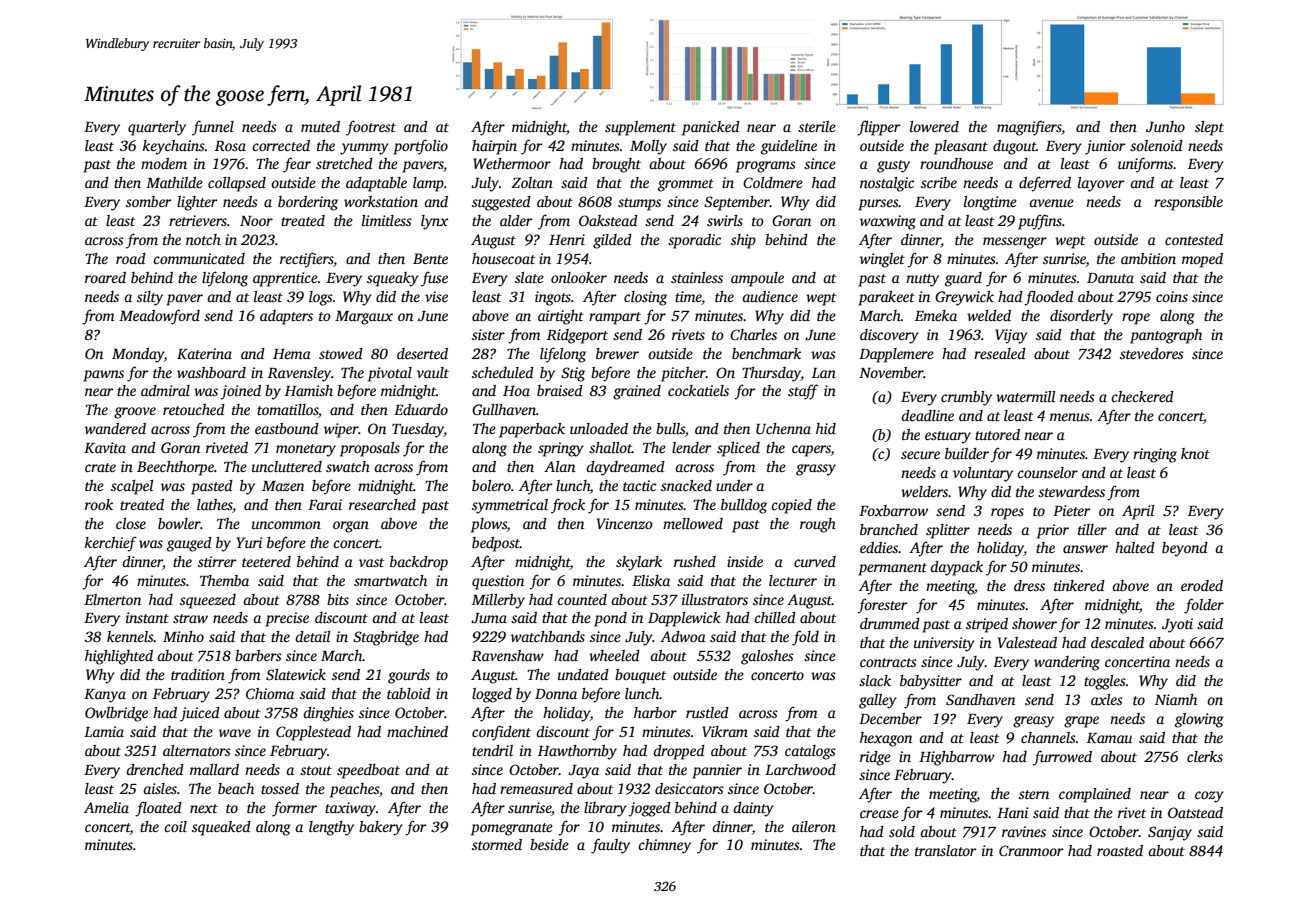  I want to click on lowered, so click(934, 126).
